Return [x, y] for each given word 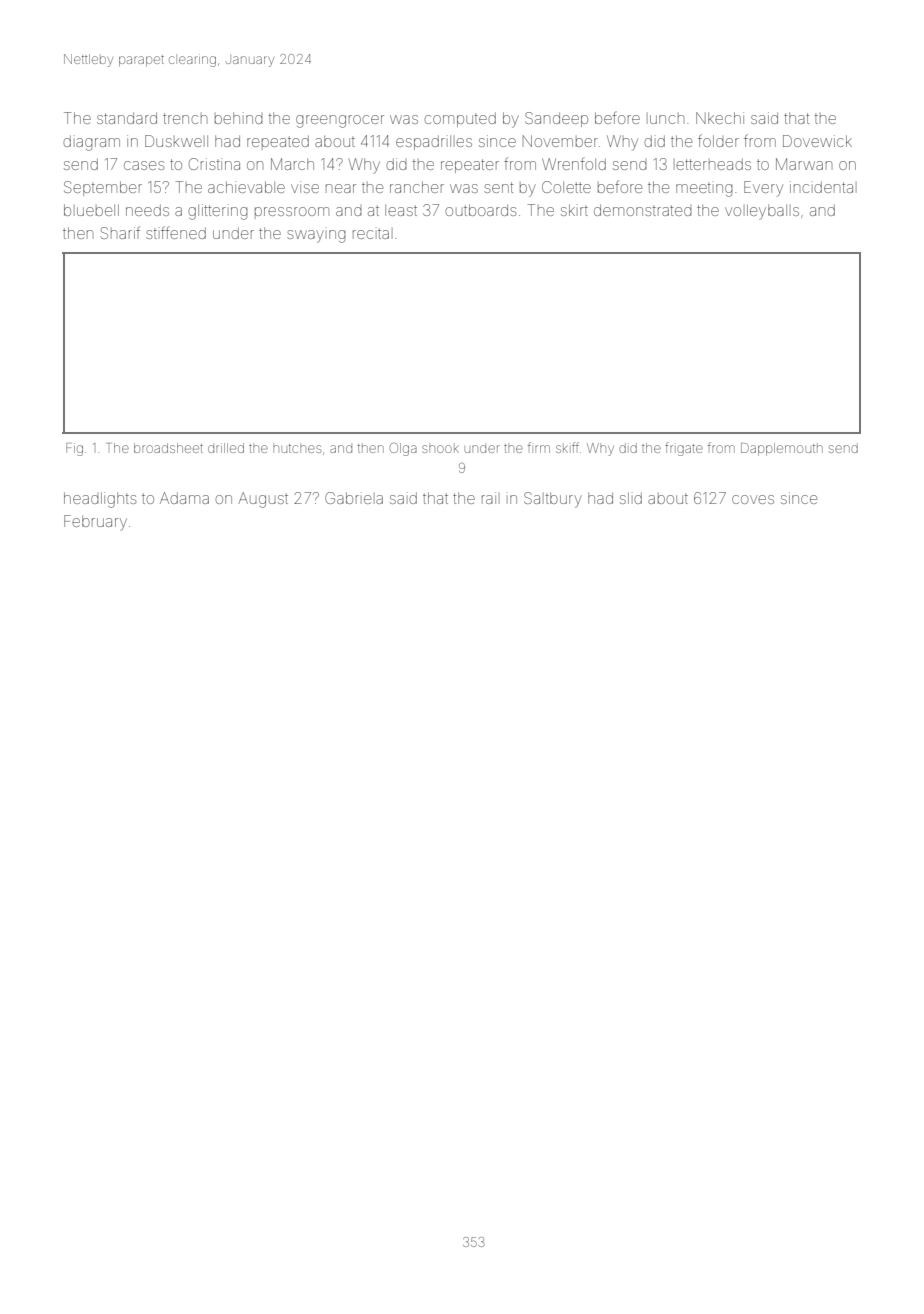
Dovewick [817, 141]
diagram [92, 143]
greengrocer [340, 121]
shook [440, 449]
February [95, 523]
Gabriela [354, 498]
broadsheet [168, 448]
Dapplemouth [782, 449]
